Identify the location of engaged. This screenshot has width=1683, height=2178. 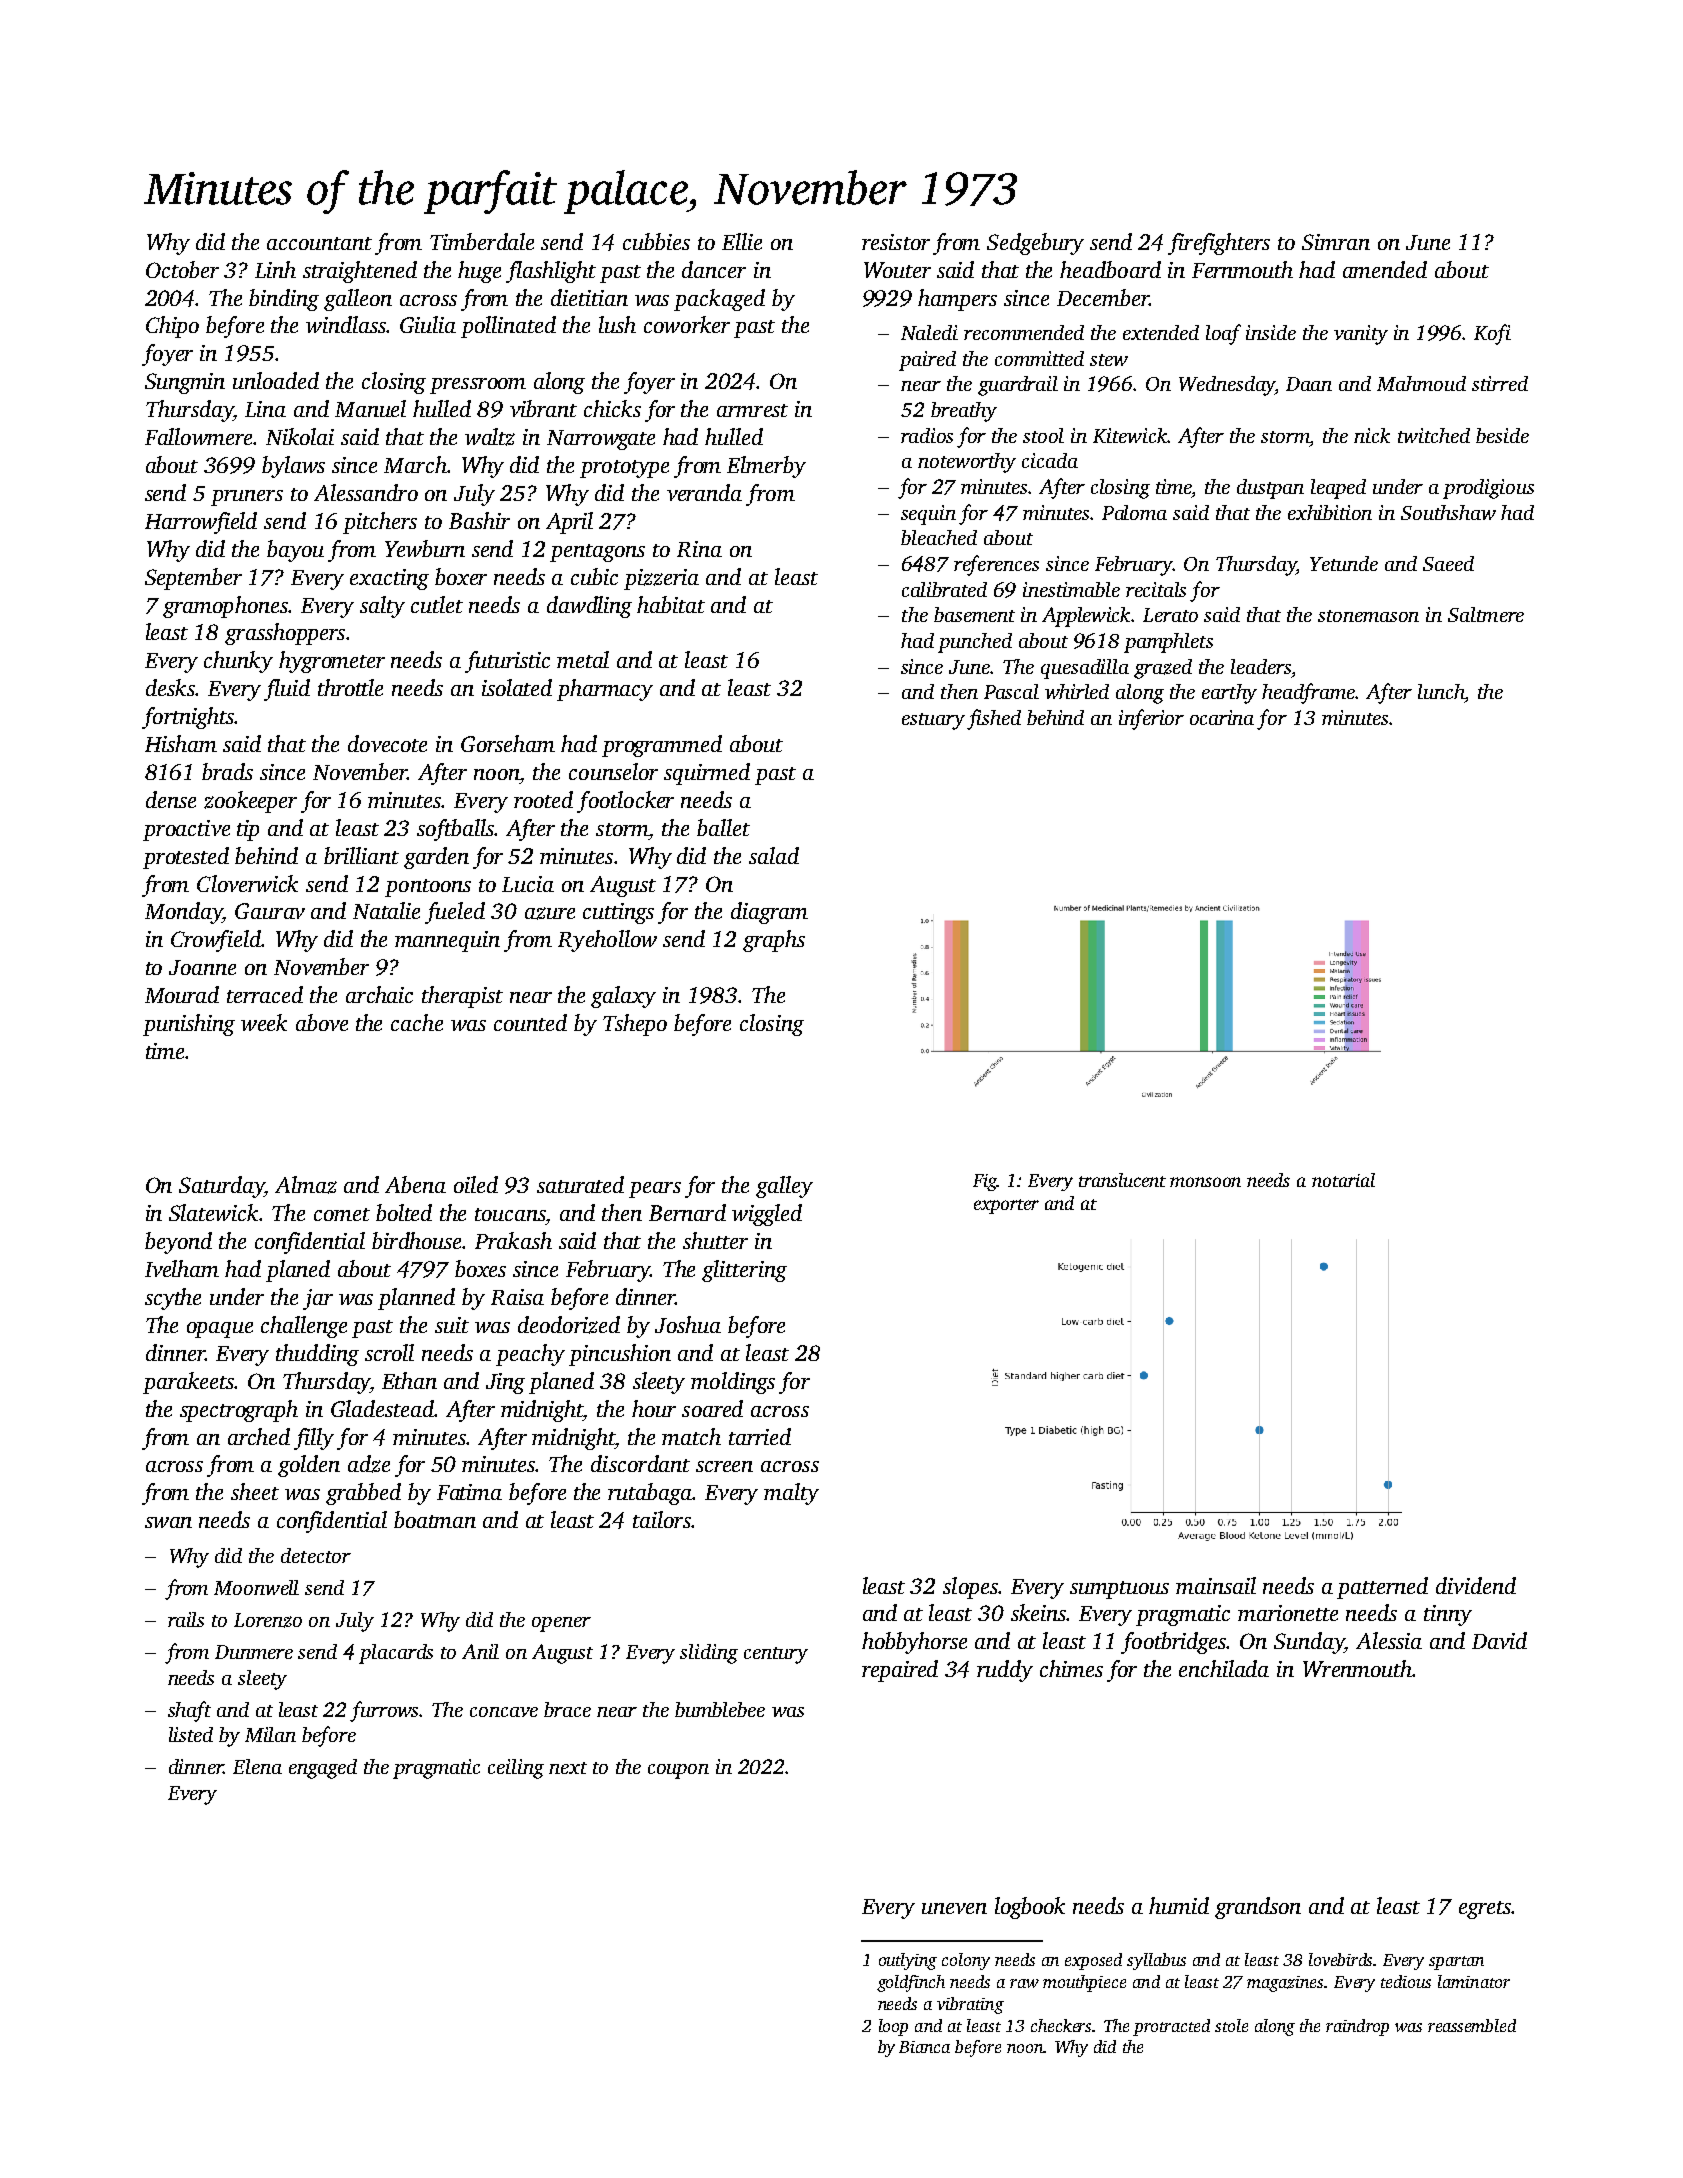
(323, 1769).
